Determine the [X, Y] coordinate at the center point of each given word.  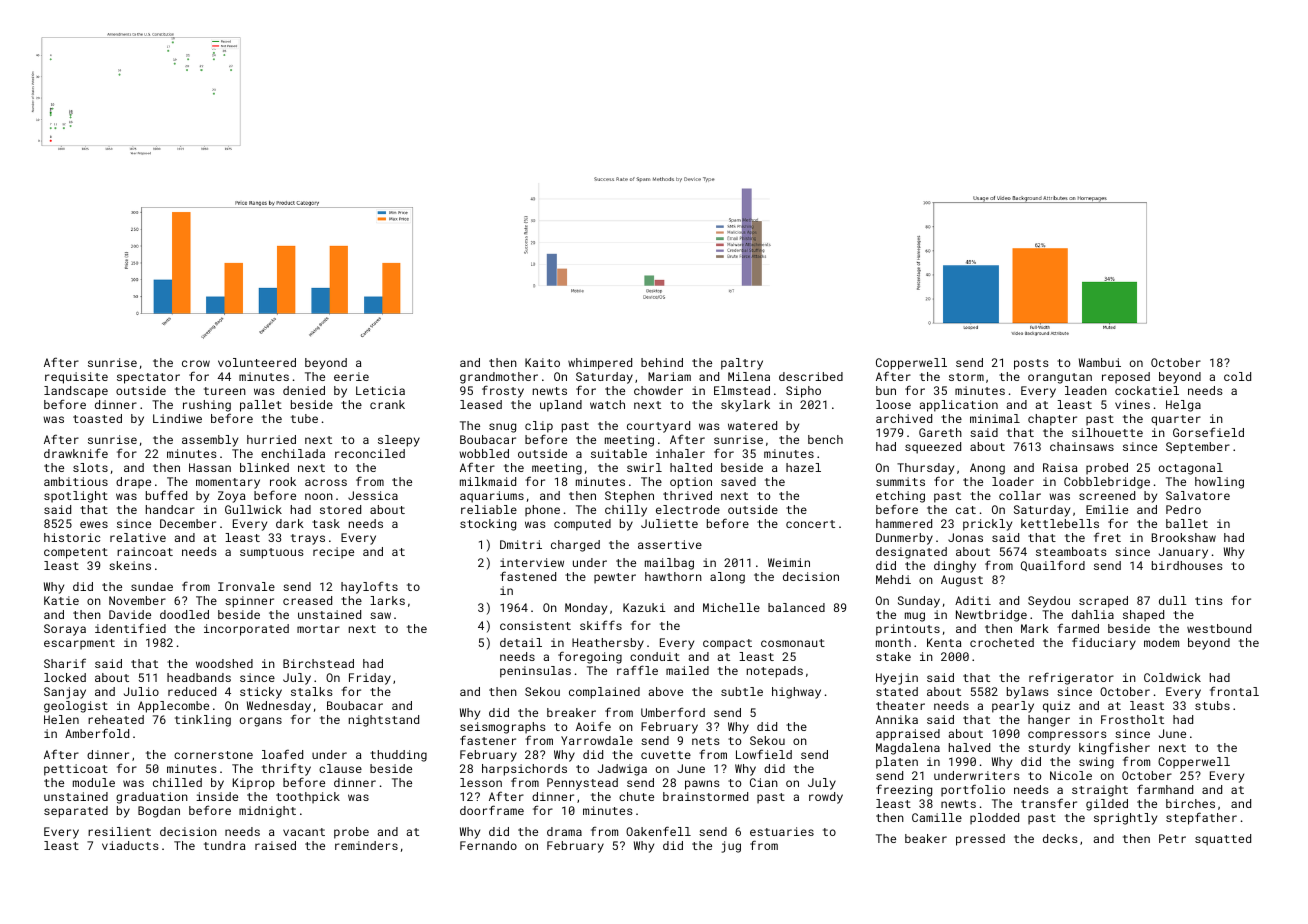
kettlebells [1060, 523]
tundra [225, 845]
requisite [76, 378]
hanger [1049, 721]
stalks [312, 691]
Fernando [488, 845]
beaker [926, 838]
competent [76, 553]
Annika [897, 719]
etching [900, 497]
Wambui [1100, 362]
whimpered [600, 364]
